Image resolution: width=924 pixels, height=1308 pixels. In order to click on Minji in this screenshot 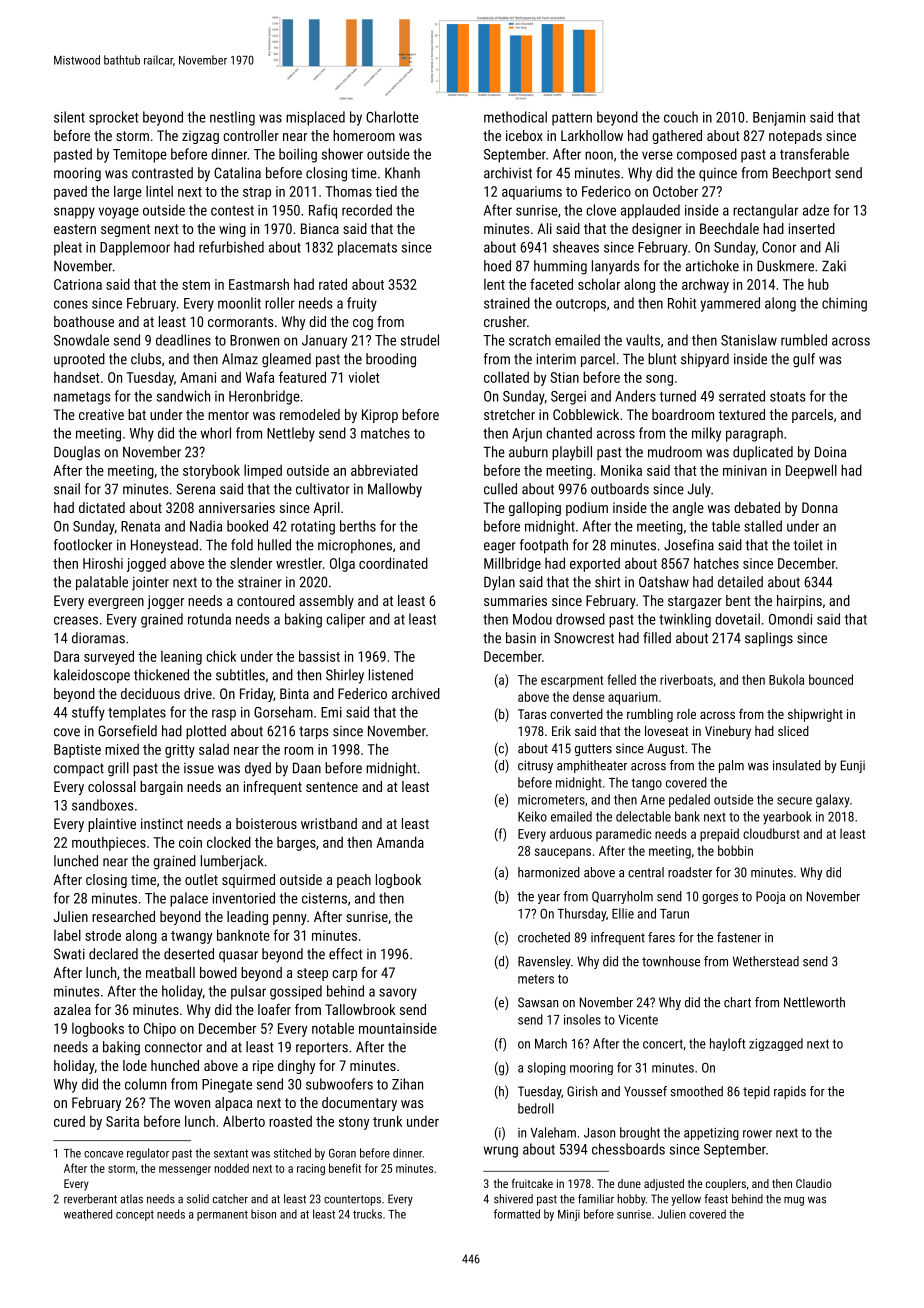, I will do `click(569, 1215)`.
